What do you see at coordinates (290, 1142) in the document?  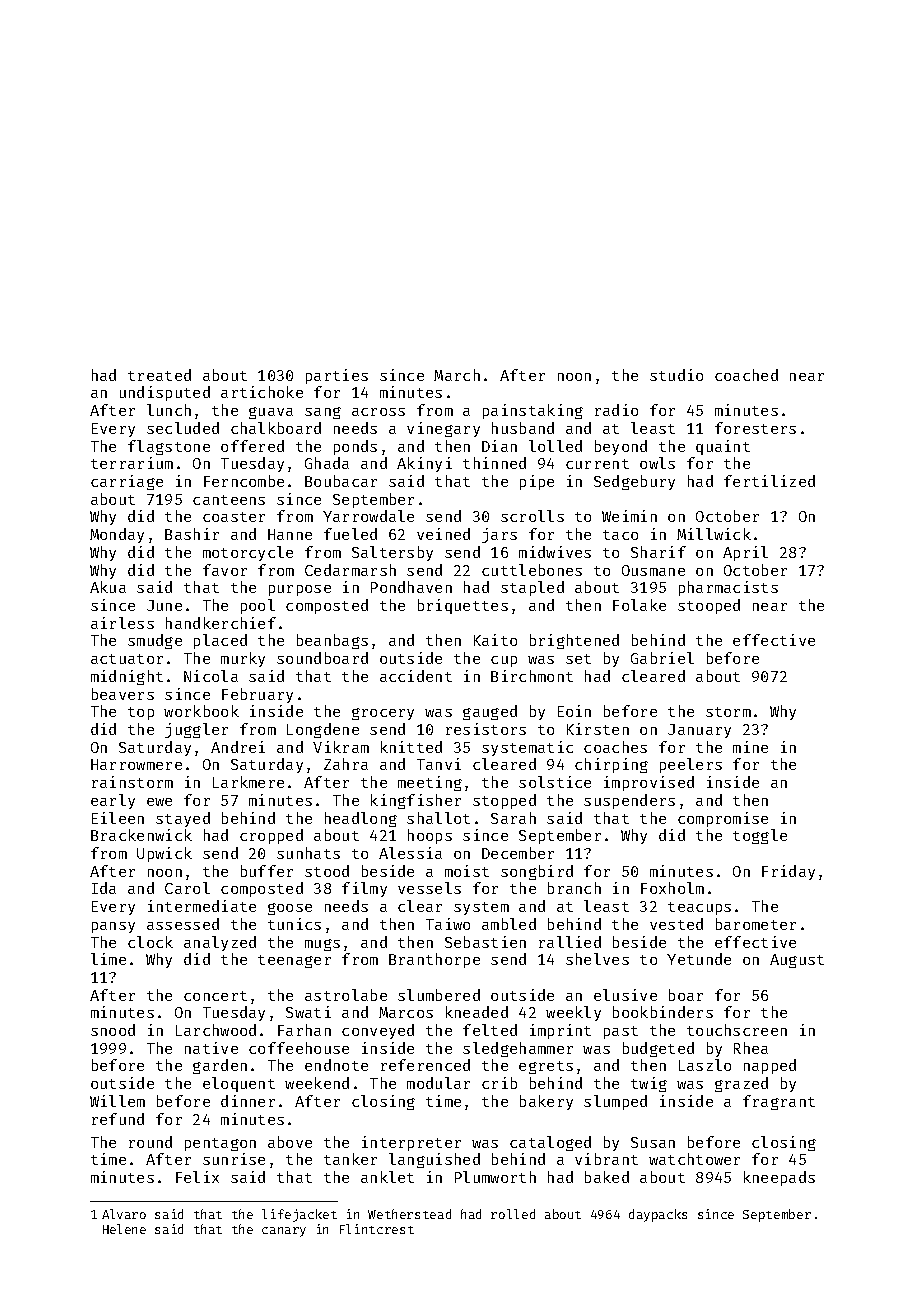 I see `above` at bounding box center [290, 1142].
